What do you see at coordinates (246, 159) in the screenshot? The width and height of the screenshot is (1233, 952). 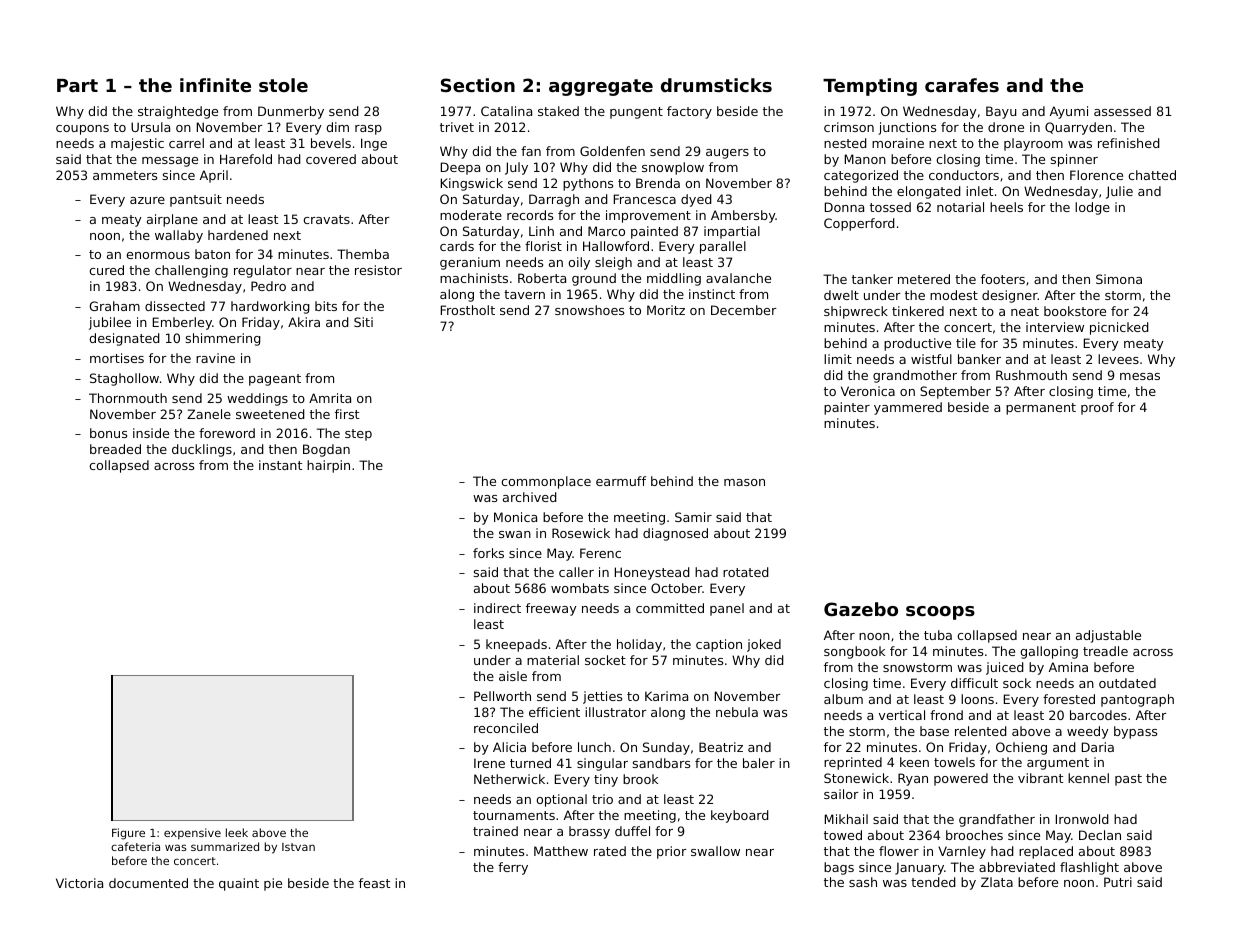 I see `Harefold` at bounding box center [246, 159].
